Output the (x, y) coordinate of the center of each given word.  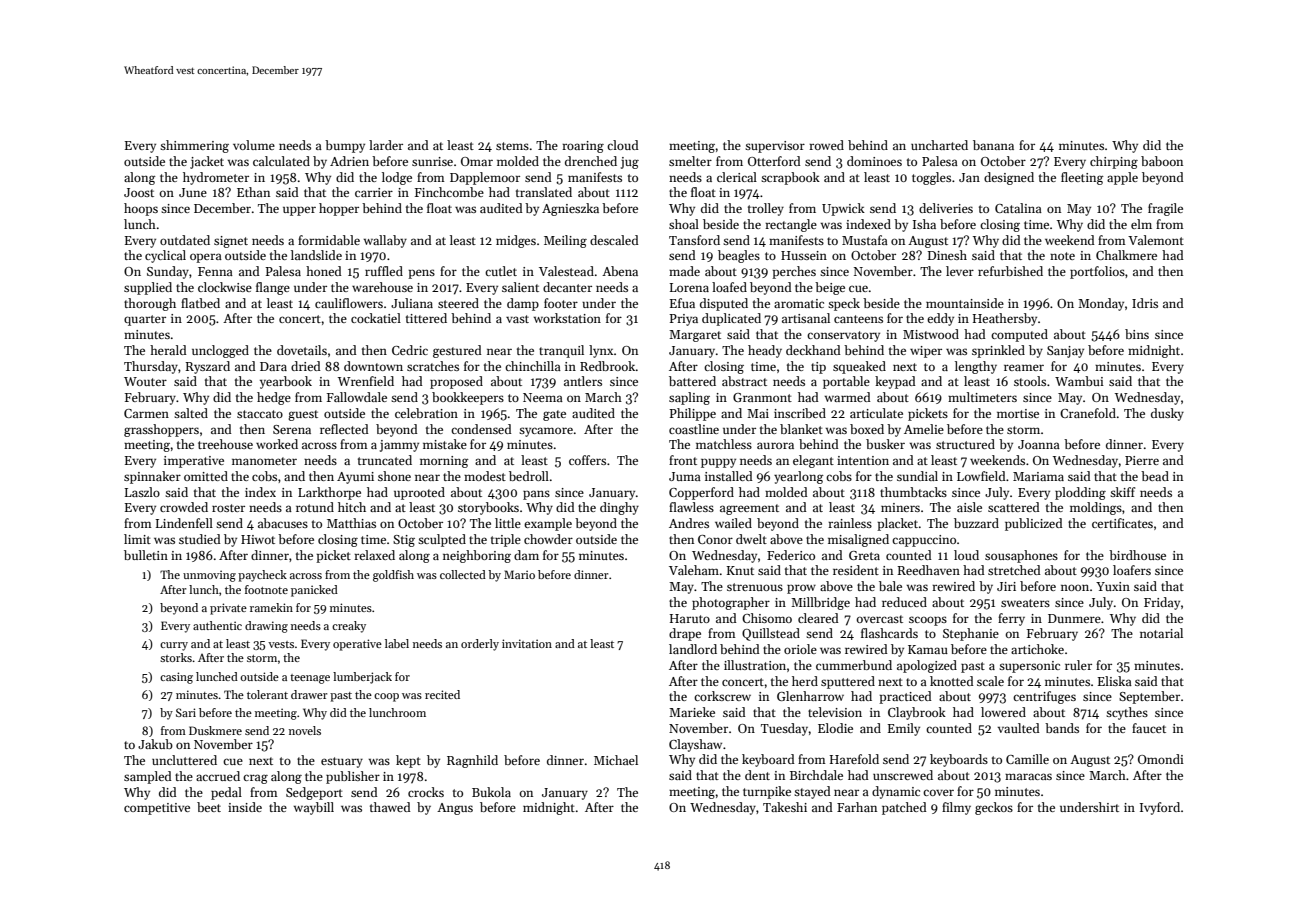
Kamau (928, 649)
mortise (1018, 413)
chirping (1114, 162)
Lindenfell (184, 523)
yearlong (799, 477)
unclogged (220, 351)
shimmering (194, 146)
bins (1137, 334)
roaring (583, 147)
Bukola (491, 792)
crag (255, 779)
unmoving (209, 576)
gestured (457, 351)
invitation (527, 643)
